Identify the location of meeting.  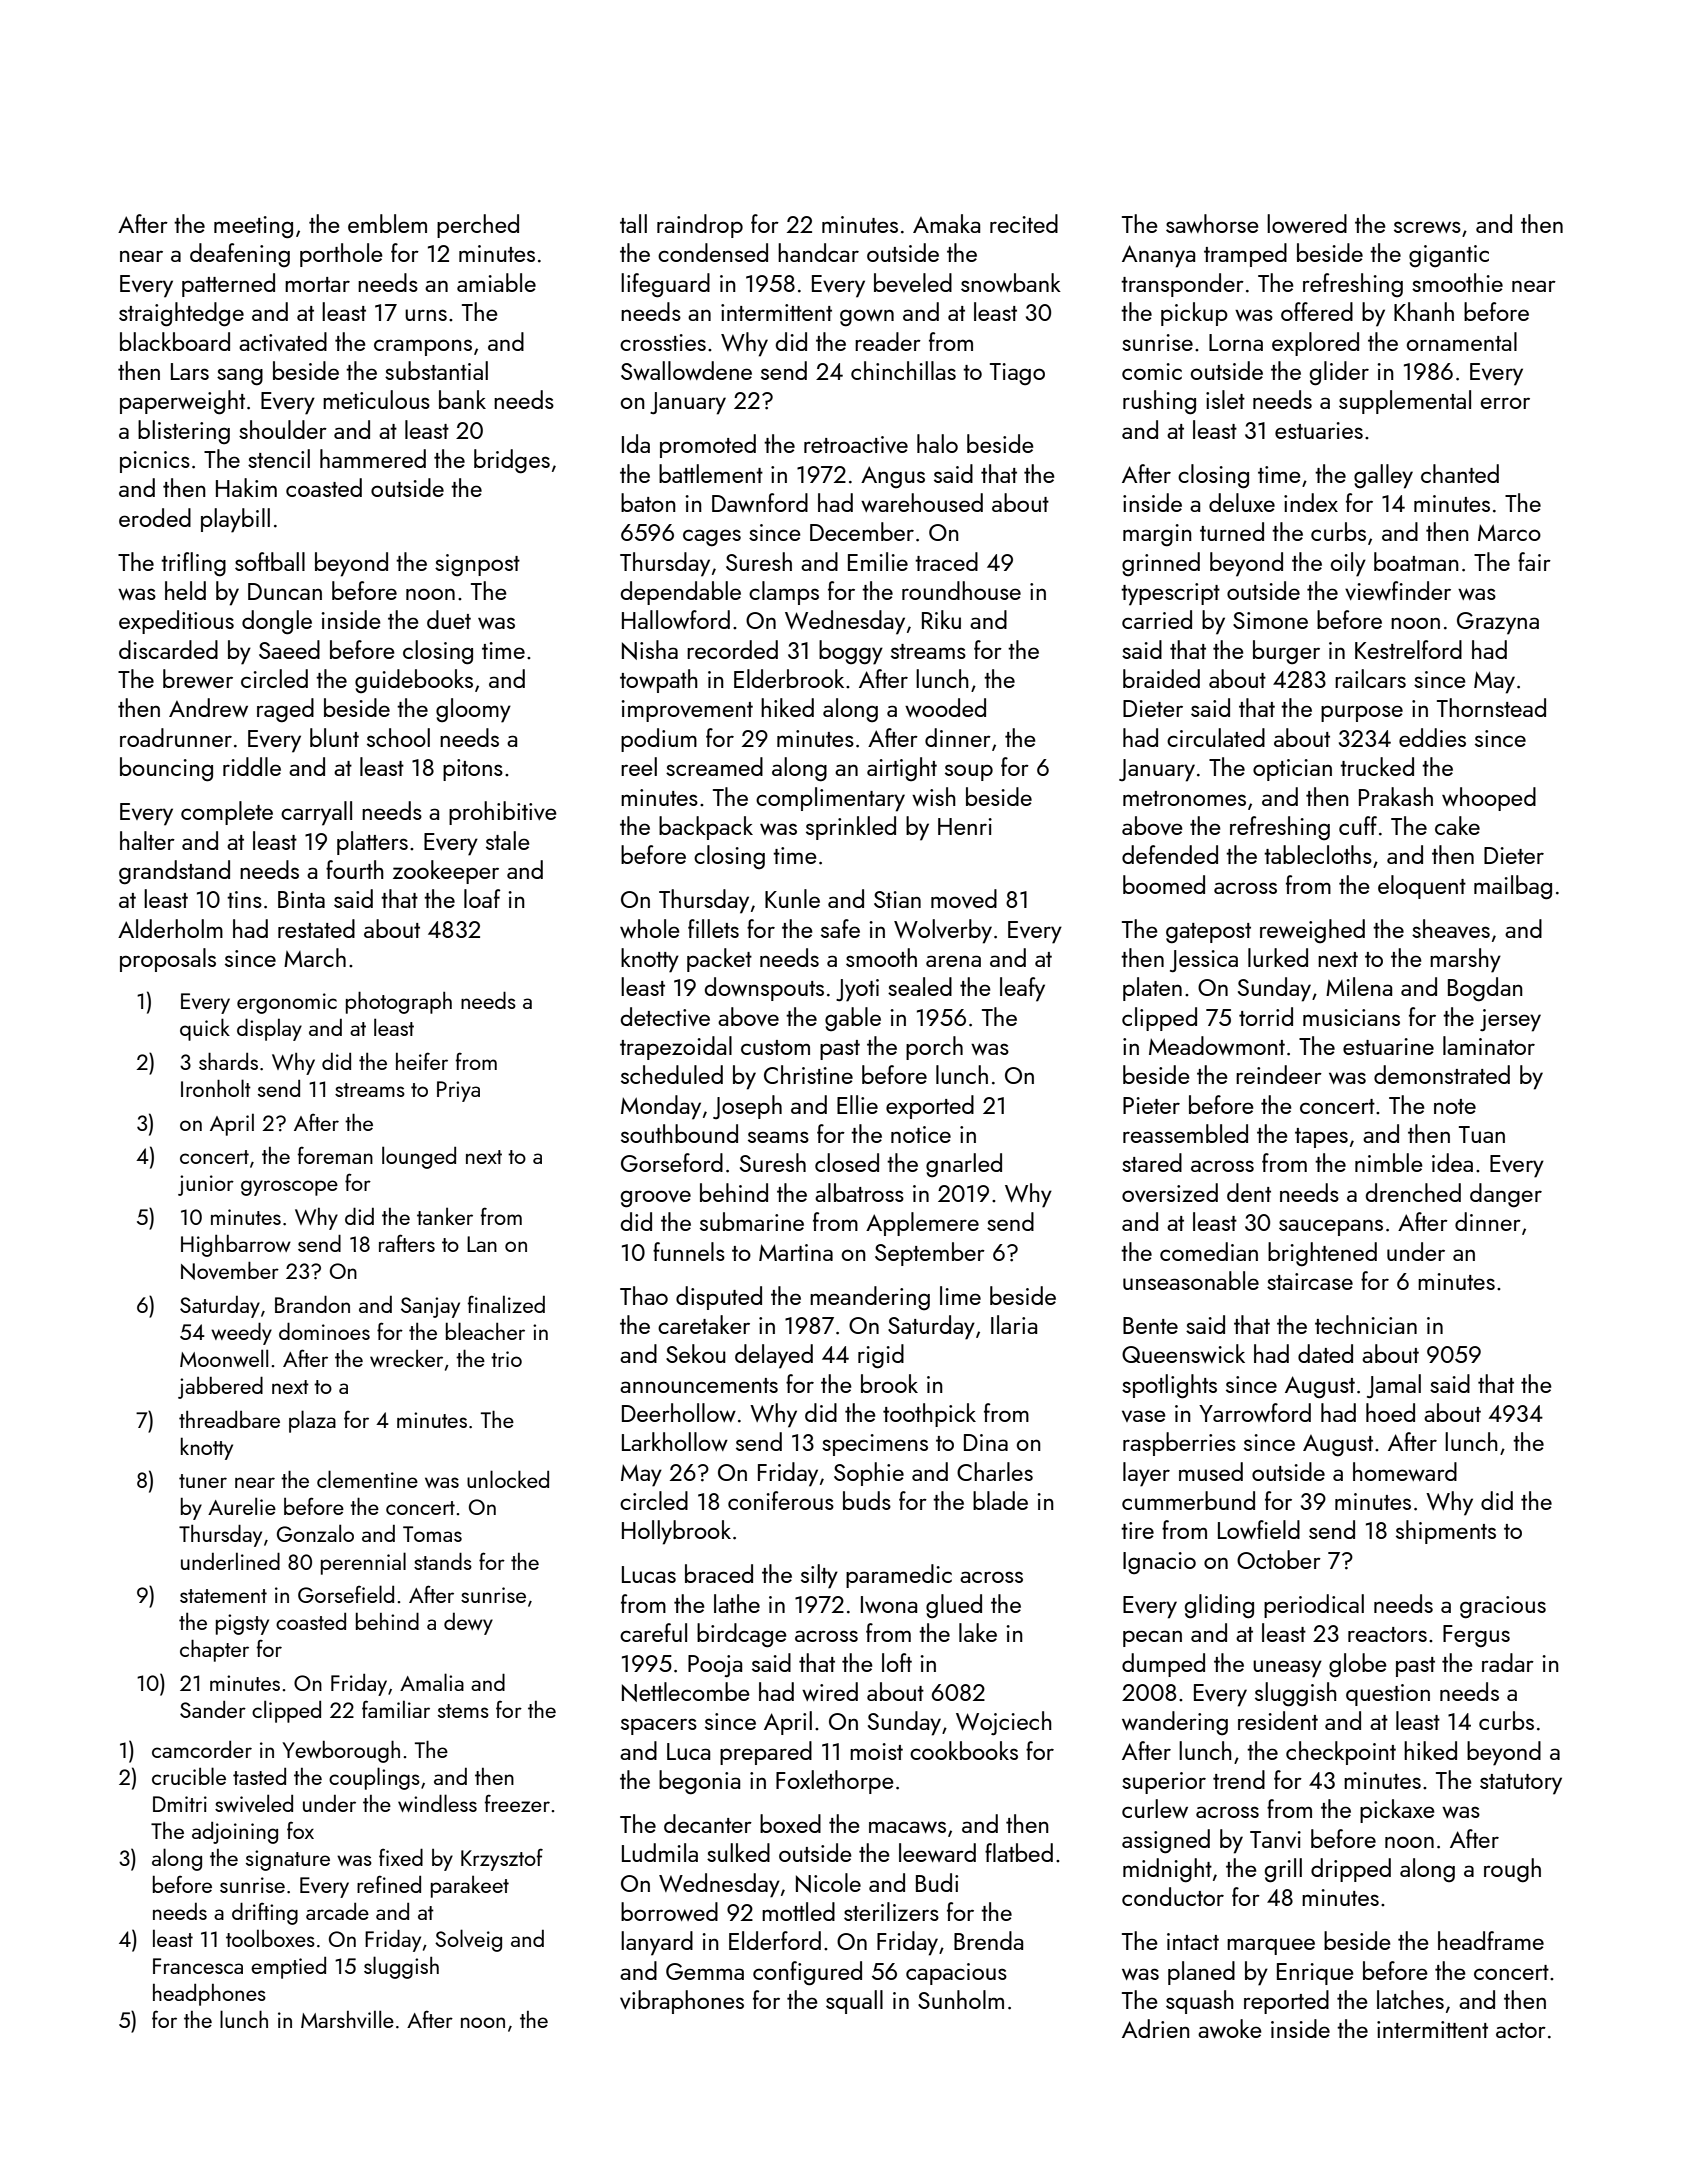
(253, 227).
